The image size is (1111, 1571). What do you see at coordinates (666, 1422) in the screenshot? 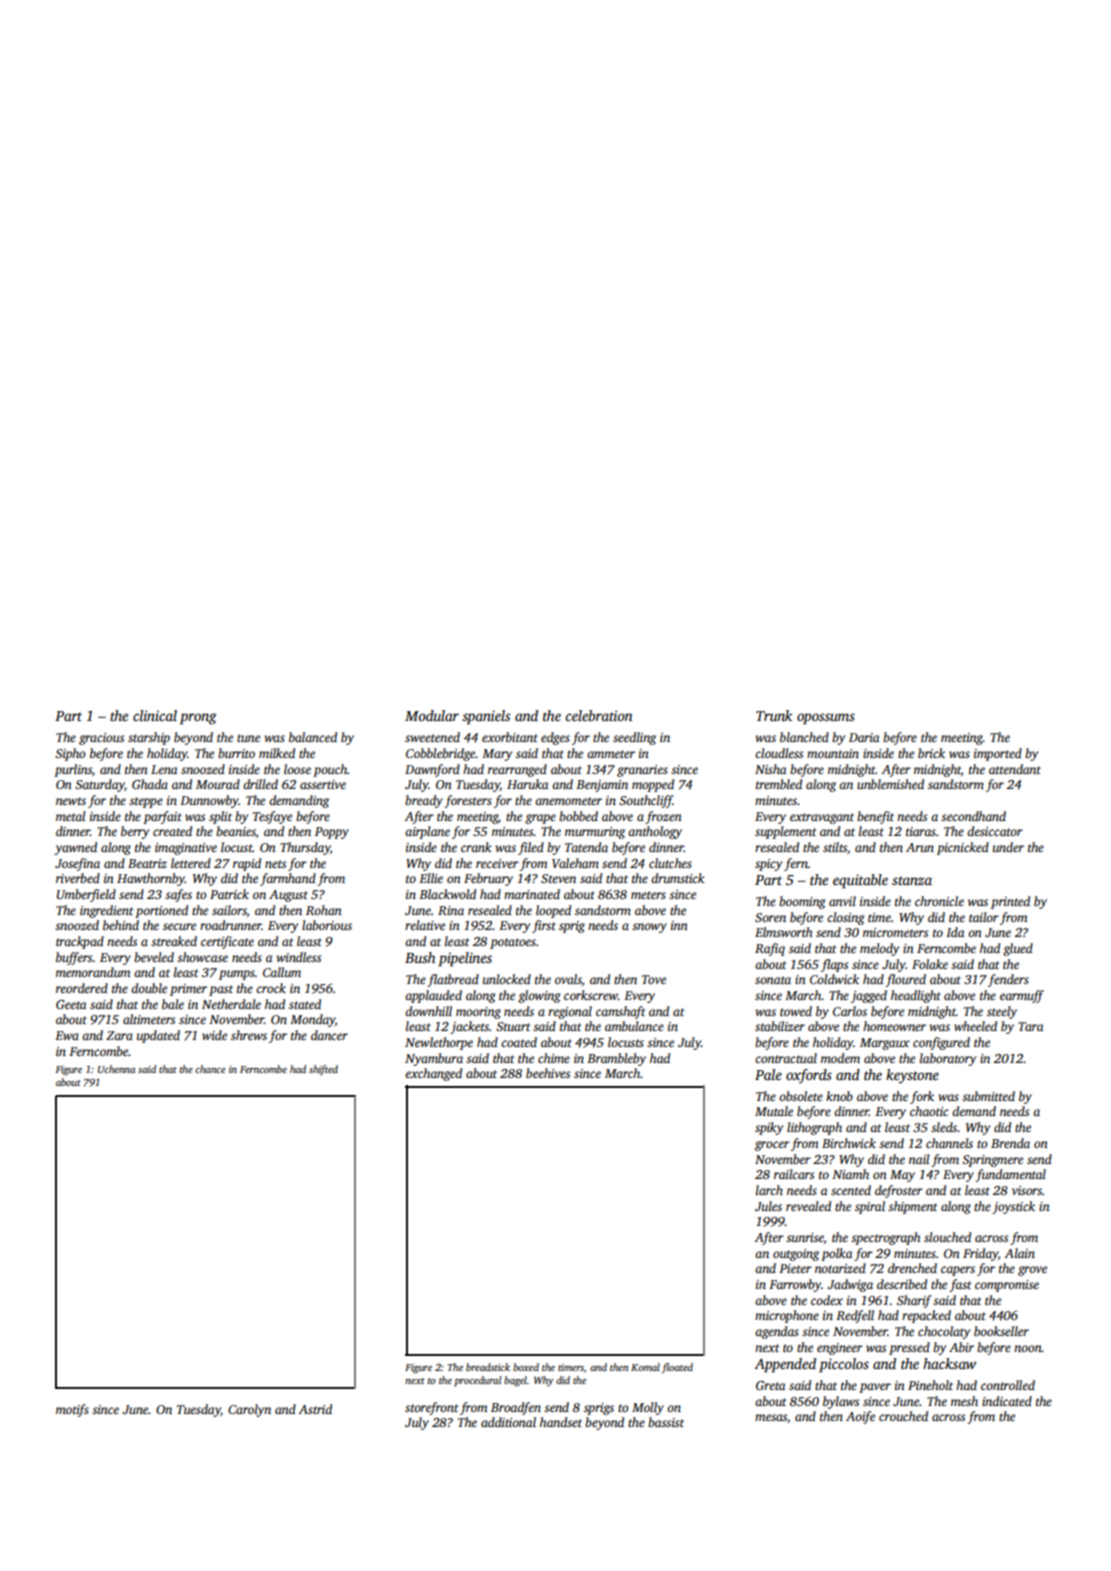
I see `bassist` at bounding box center [666, 1422].
